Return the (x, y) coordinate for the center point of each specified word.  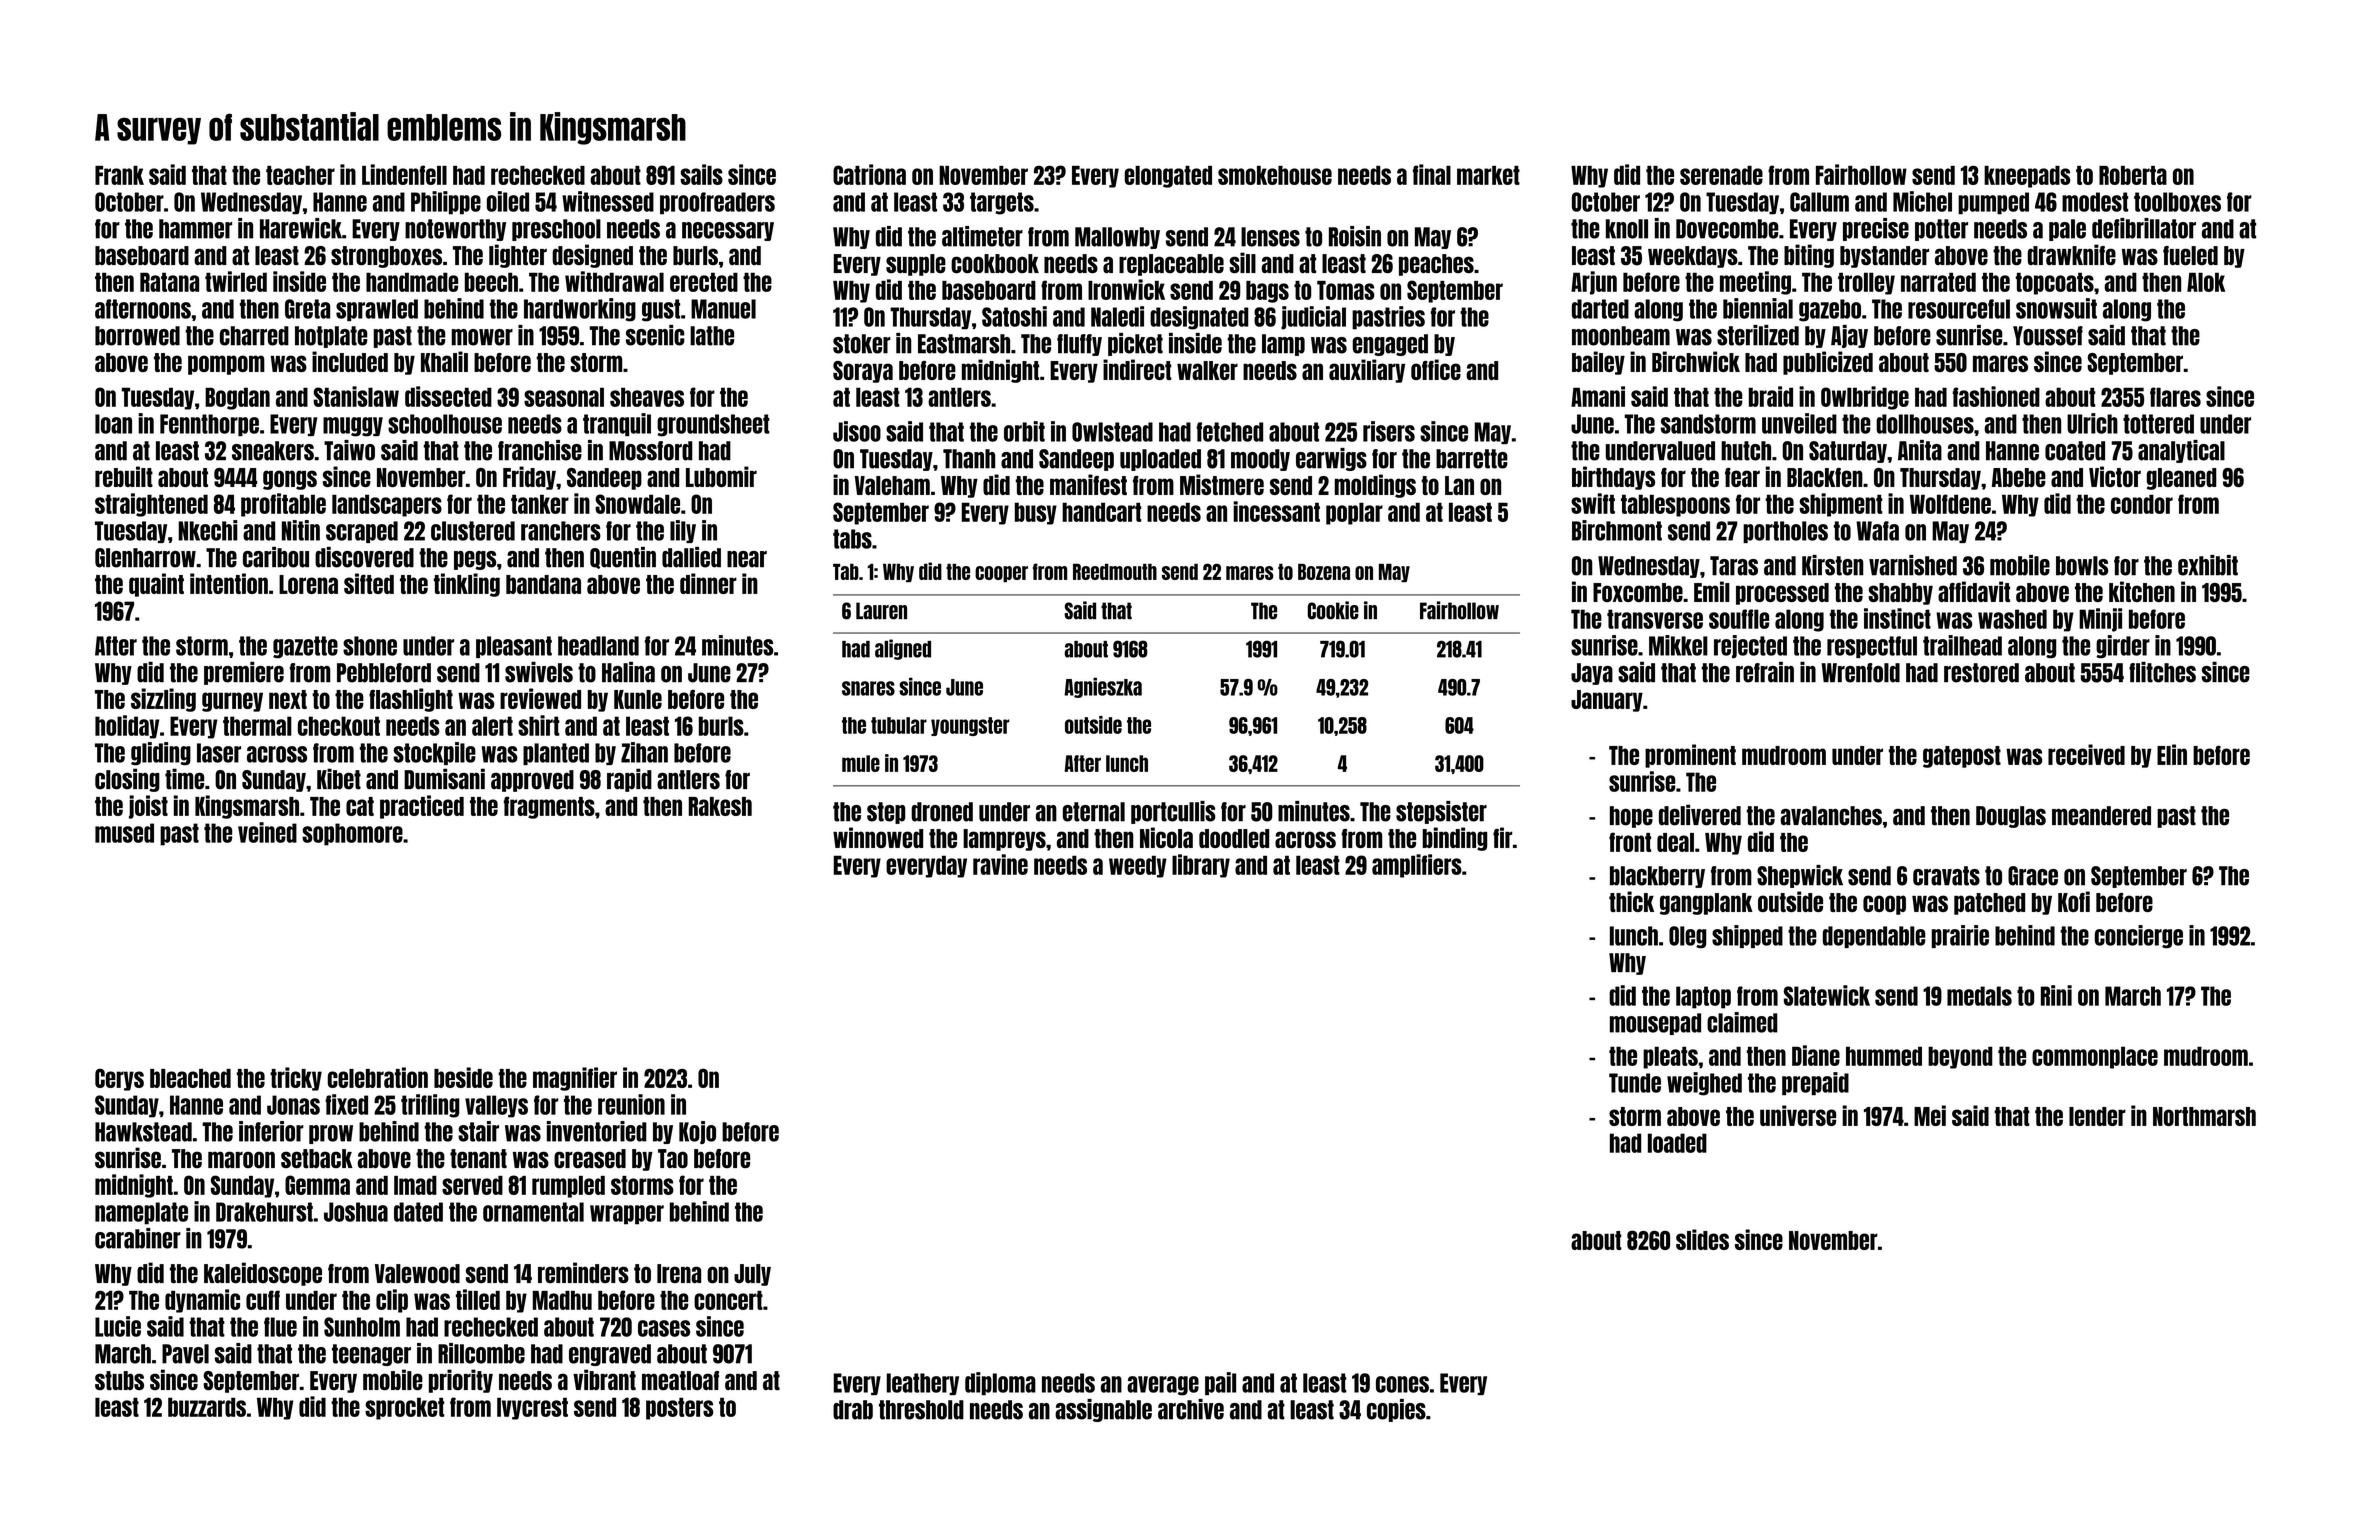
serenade (1721, 175)
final (1432, 174)
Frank (119, 175)
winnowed (878, 837)
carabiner (138, 1238)
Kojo (697, 1132)
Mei (1930, 1115)
